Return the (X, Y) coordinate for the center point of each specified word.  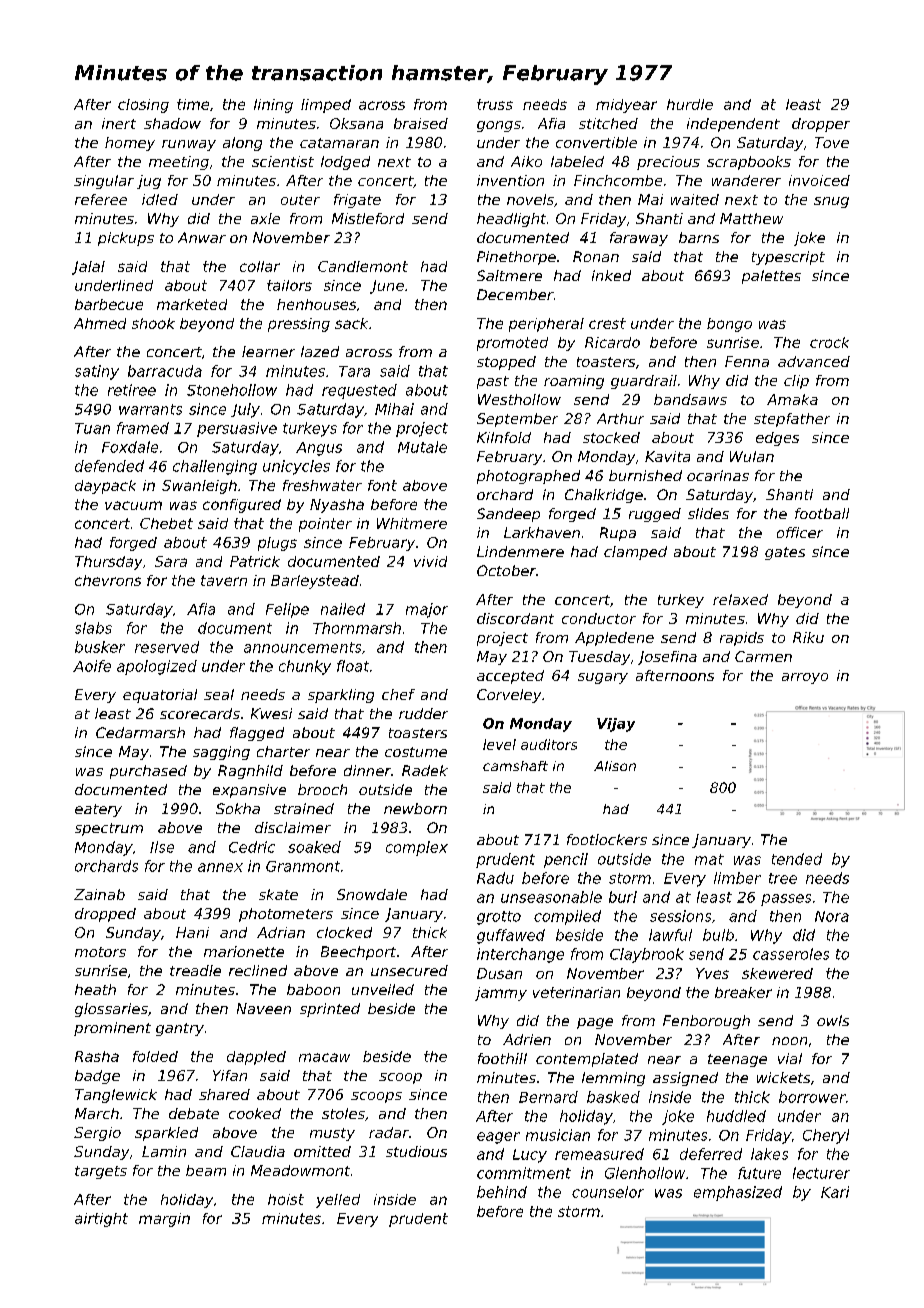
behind (502, 1192)
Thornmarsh (357, 628)
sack (351, 323)
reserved (167, 647)
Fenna (747, 361)
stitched (608, 123)
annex (220, 867)
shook (153, 323)
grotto (499, 918)
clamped (635, 553)
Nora (832, 916)
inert (119, 123)
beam (206, 1170)
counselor (608, 1192)
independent (733, 125)
